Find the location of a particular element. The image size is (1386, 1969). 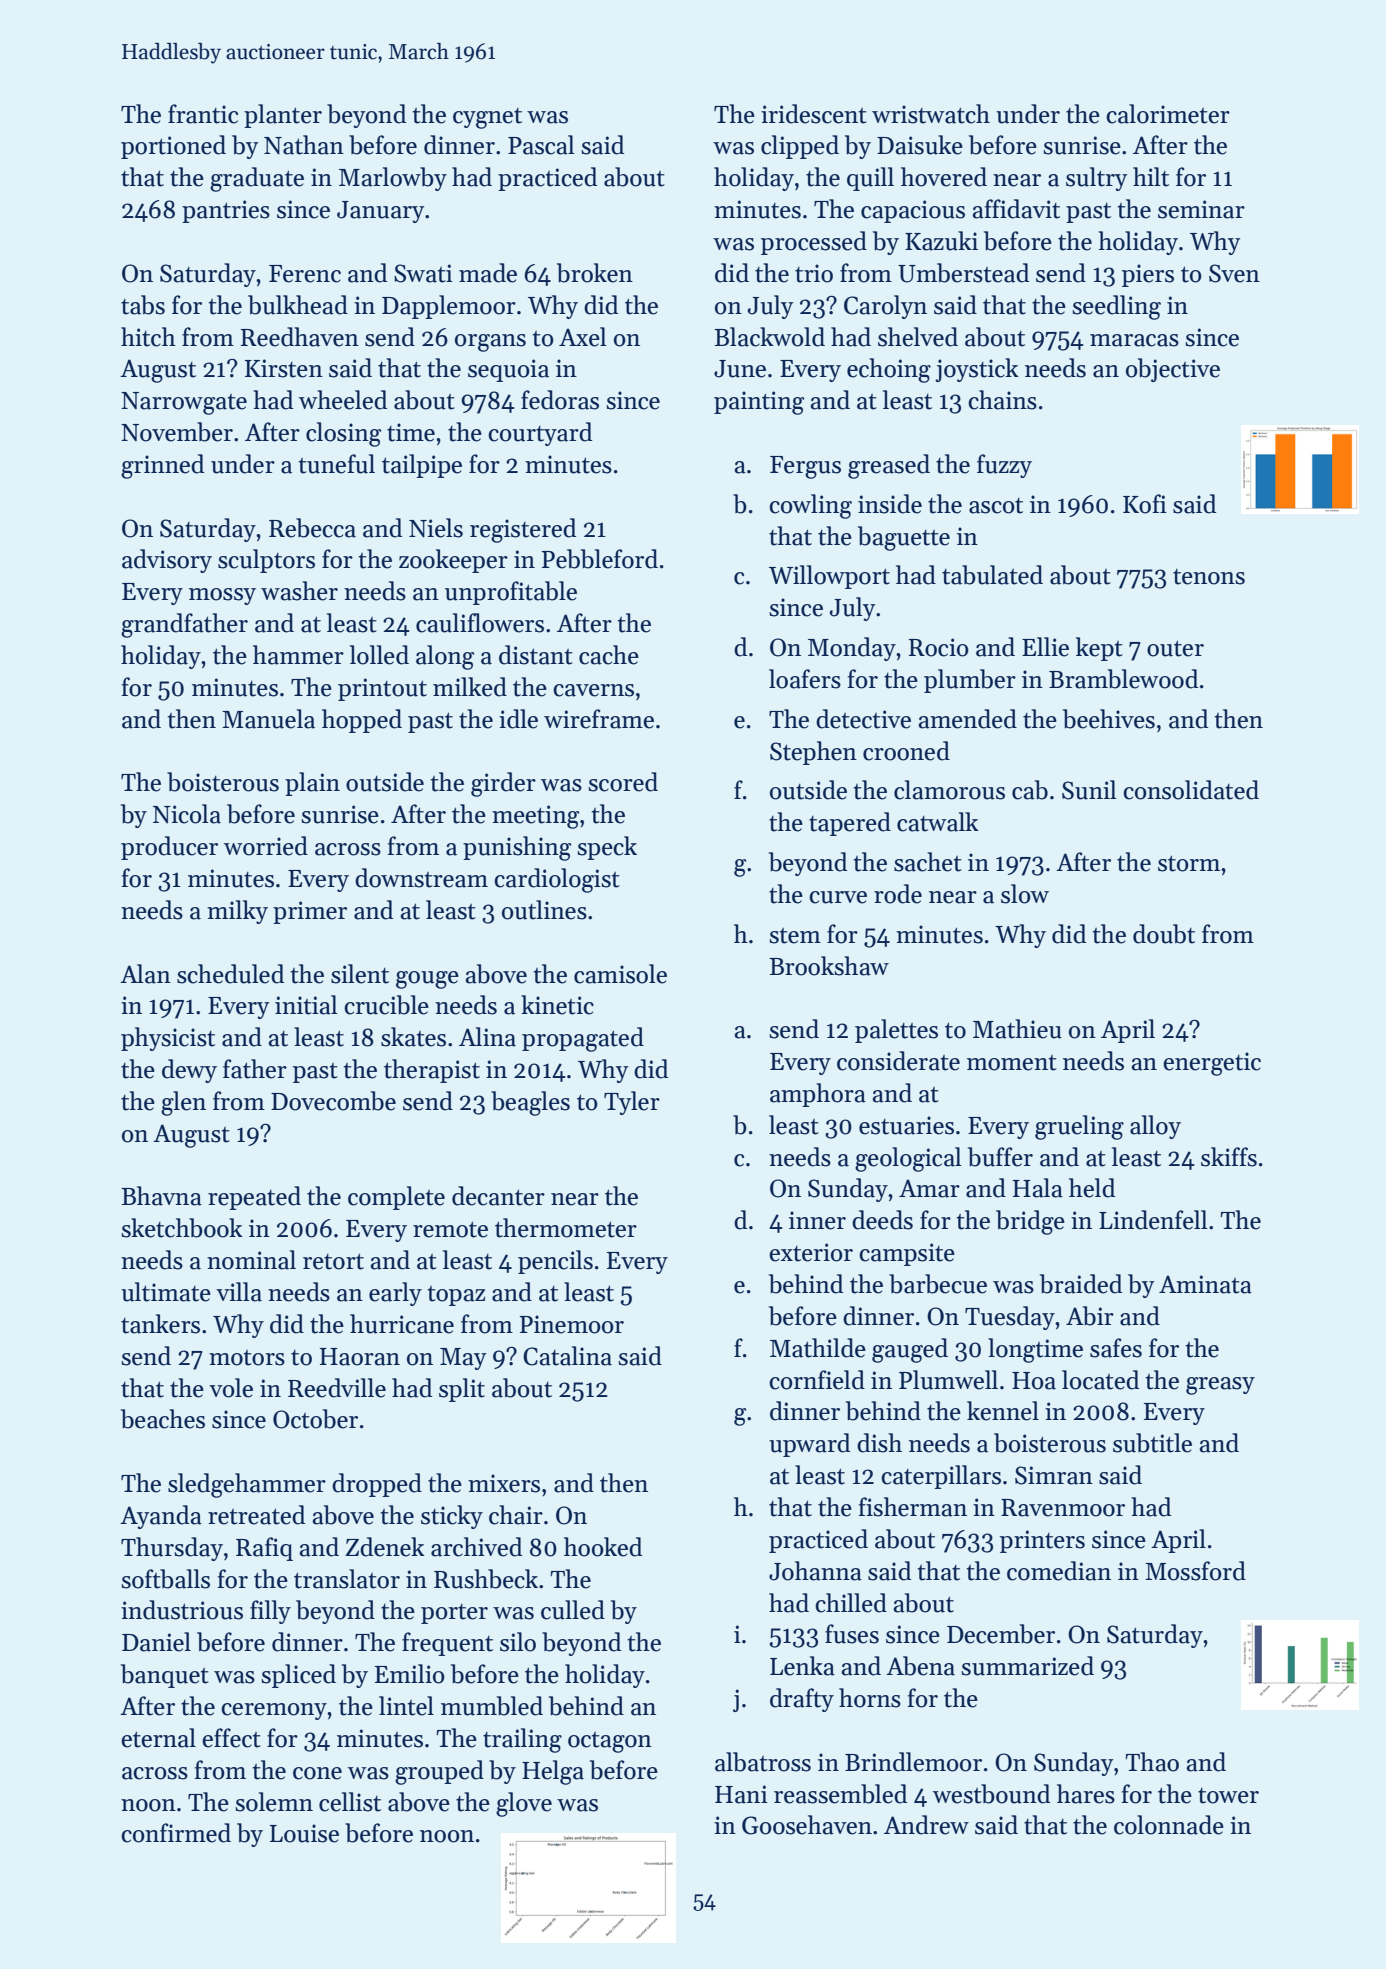

planter is located at coordinates (283, 116).
